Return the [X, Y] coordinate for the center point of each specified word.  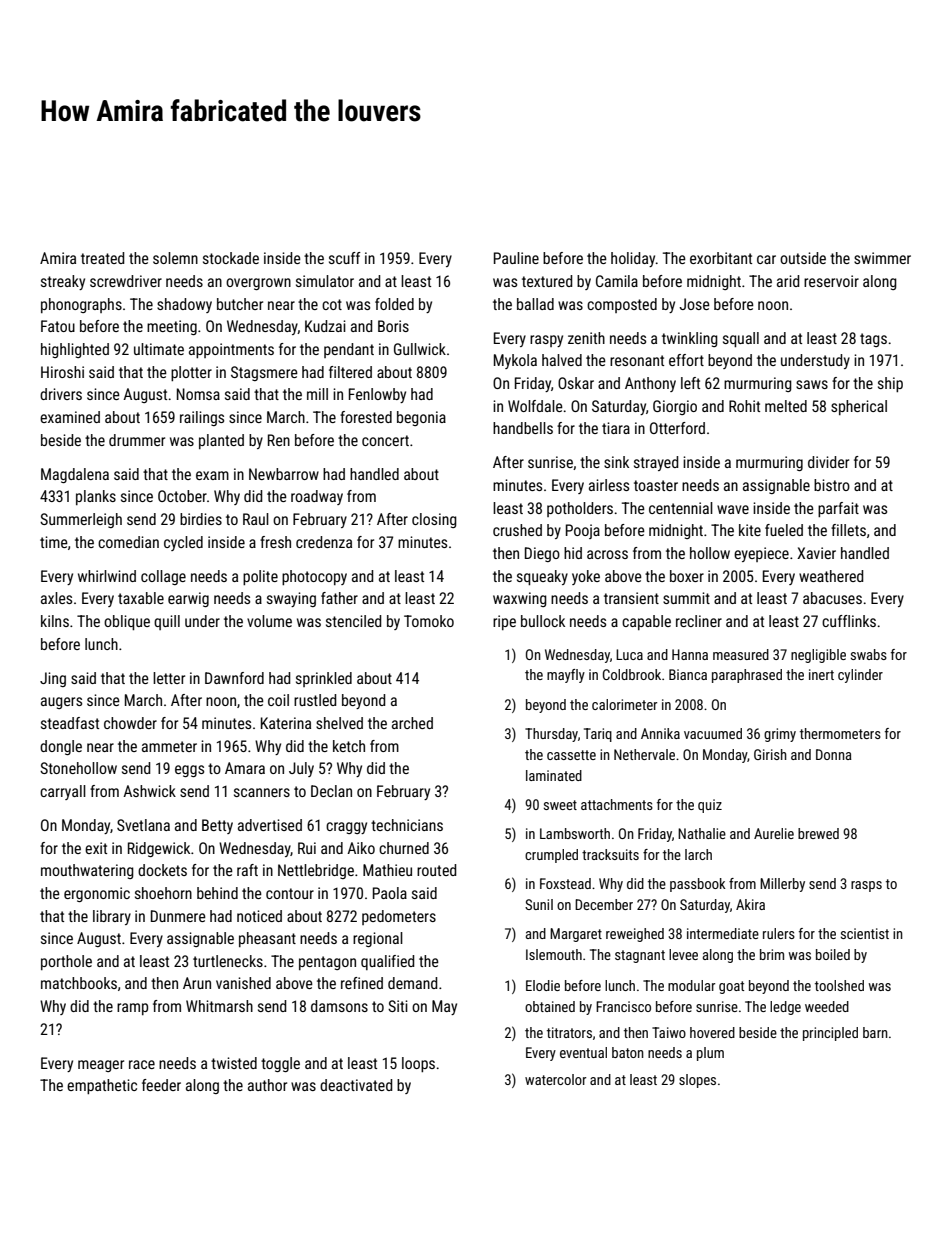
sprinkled [324, 679]
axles [56, 598]
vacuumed [713, 733]
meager [101, 1066]
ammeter [169, 746]
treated [102, 258]
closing [434, 520]
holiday [633, 259]
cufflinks [849, 621]
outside [803, 258]
